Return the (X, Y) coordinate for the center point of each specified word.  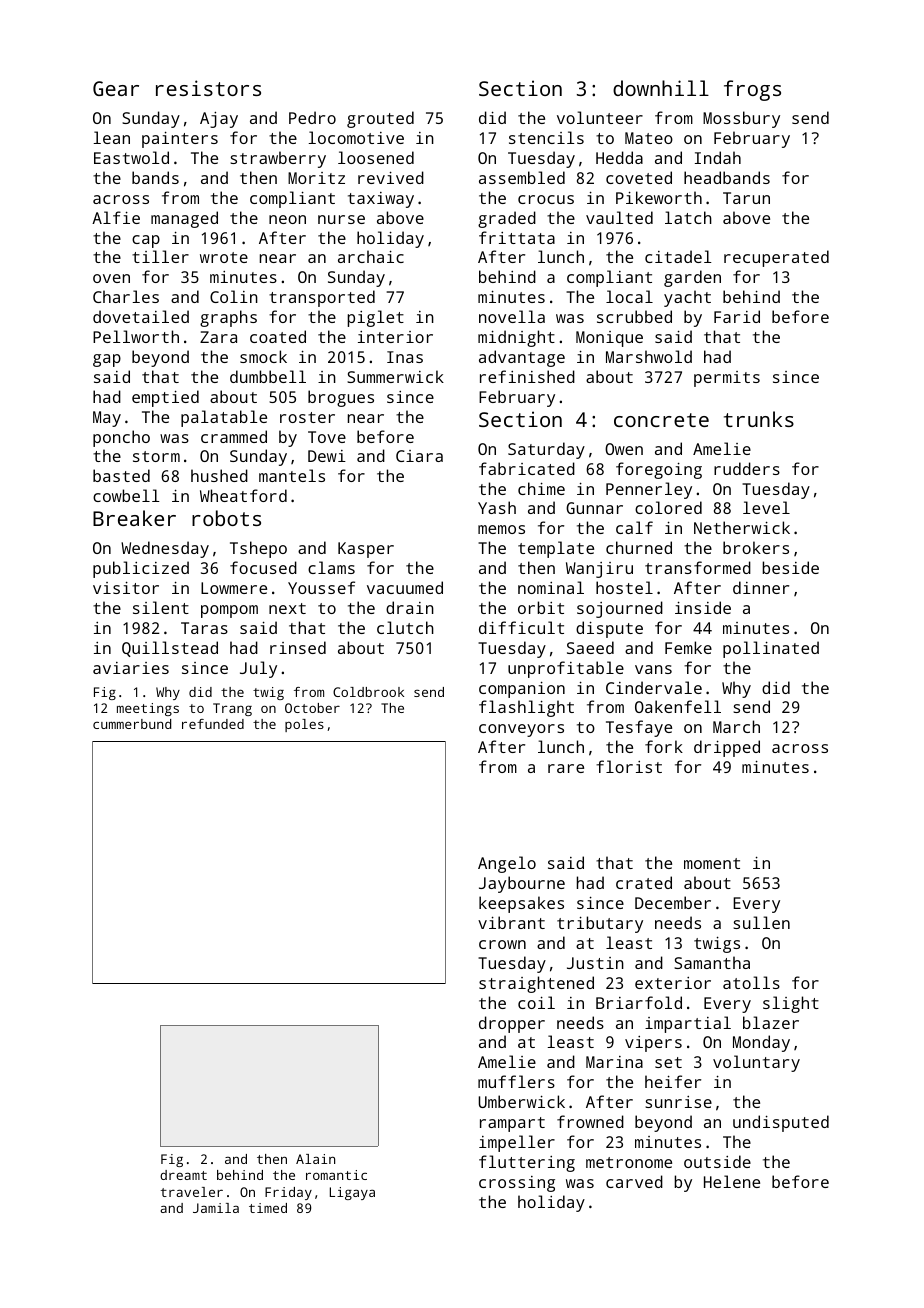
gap (107, 360)
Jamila (216, 1208)
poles (304, 725)
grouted (380, 119)
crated (644, 882)
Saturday (546, 450)
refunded (213, 724)
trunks (759, 419)
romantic (336, 1175)
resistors (208, 88)
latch (688, 217)
